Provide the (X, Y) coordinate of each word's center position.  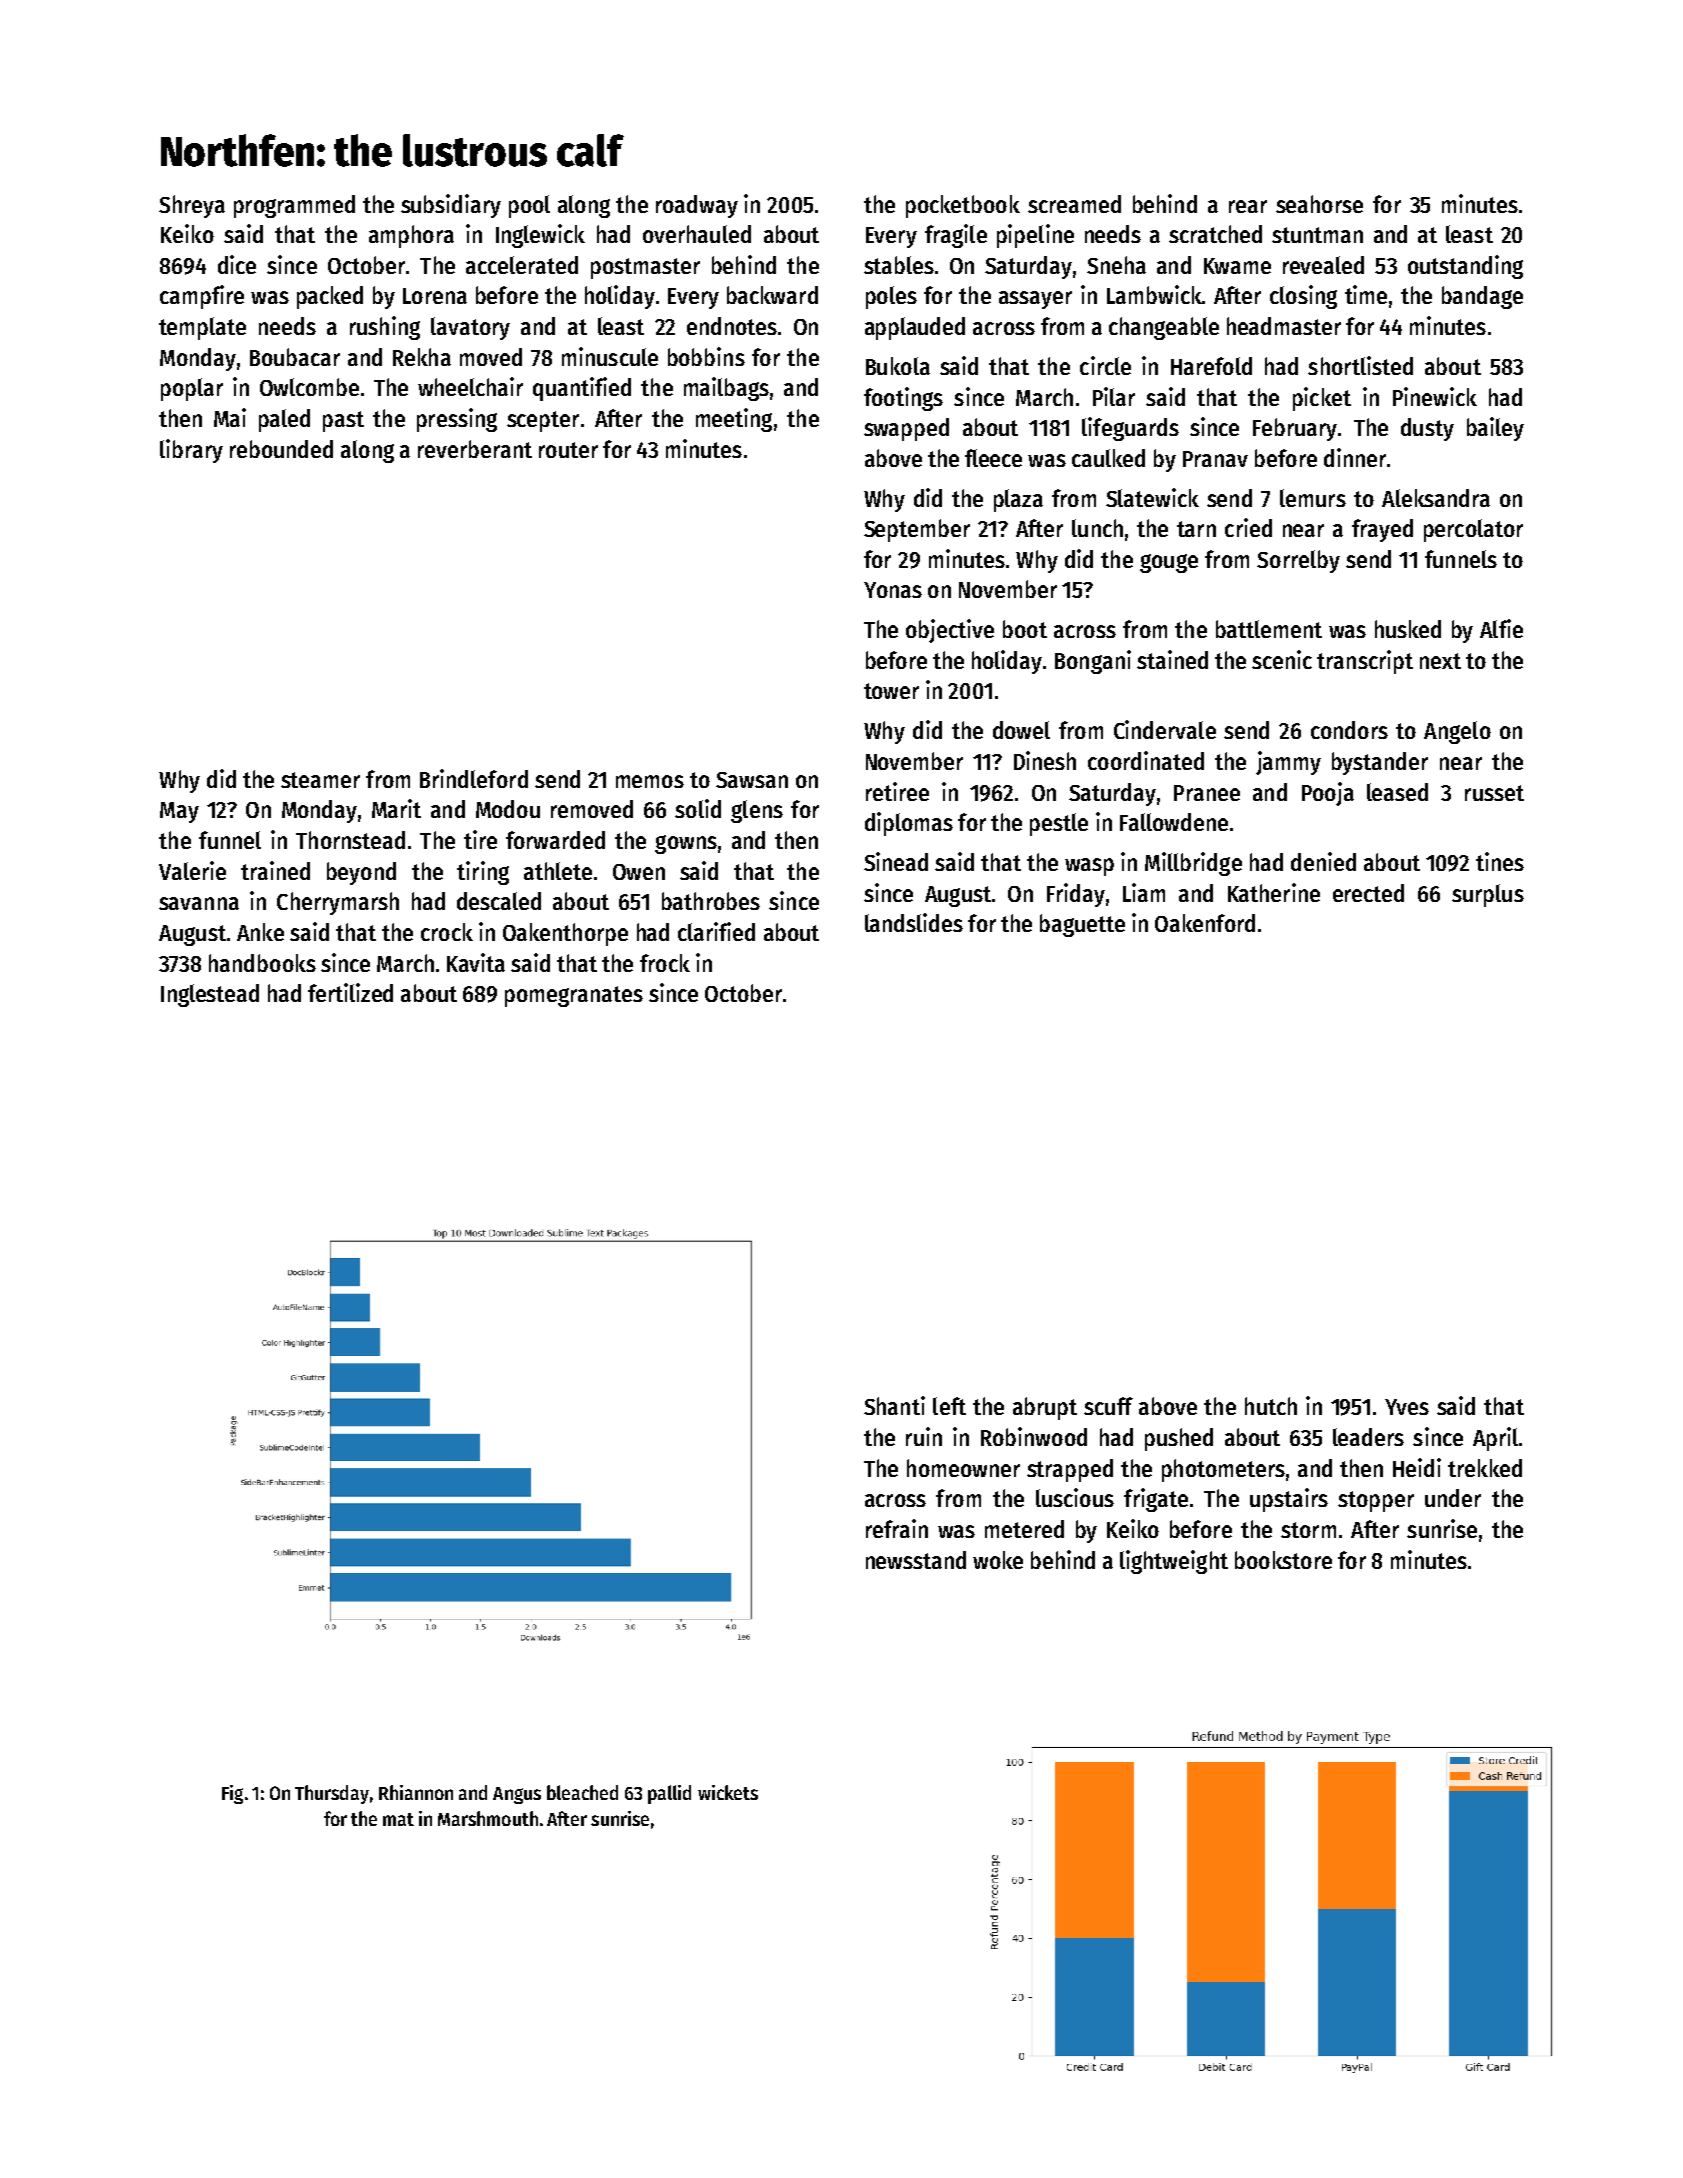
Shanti (894, 1405)
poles (891, 297)
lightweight (1174, 1562)
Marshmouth (488, 1818)
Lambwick (1154, 294)
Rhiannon (416, 1792)
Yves (1407, 1407)
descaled (499, 901)
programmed (294, 206)
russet (1494, 793)
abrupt (1045, 1408)
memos (650, 781)
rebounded (281, 449)
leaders (1368, 1437)
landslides (914, 922)
